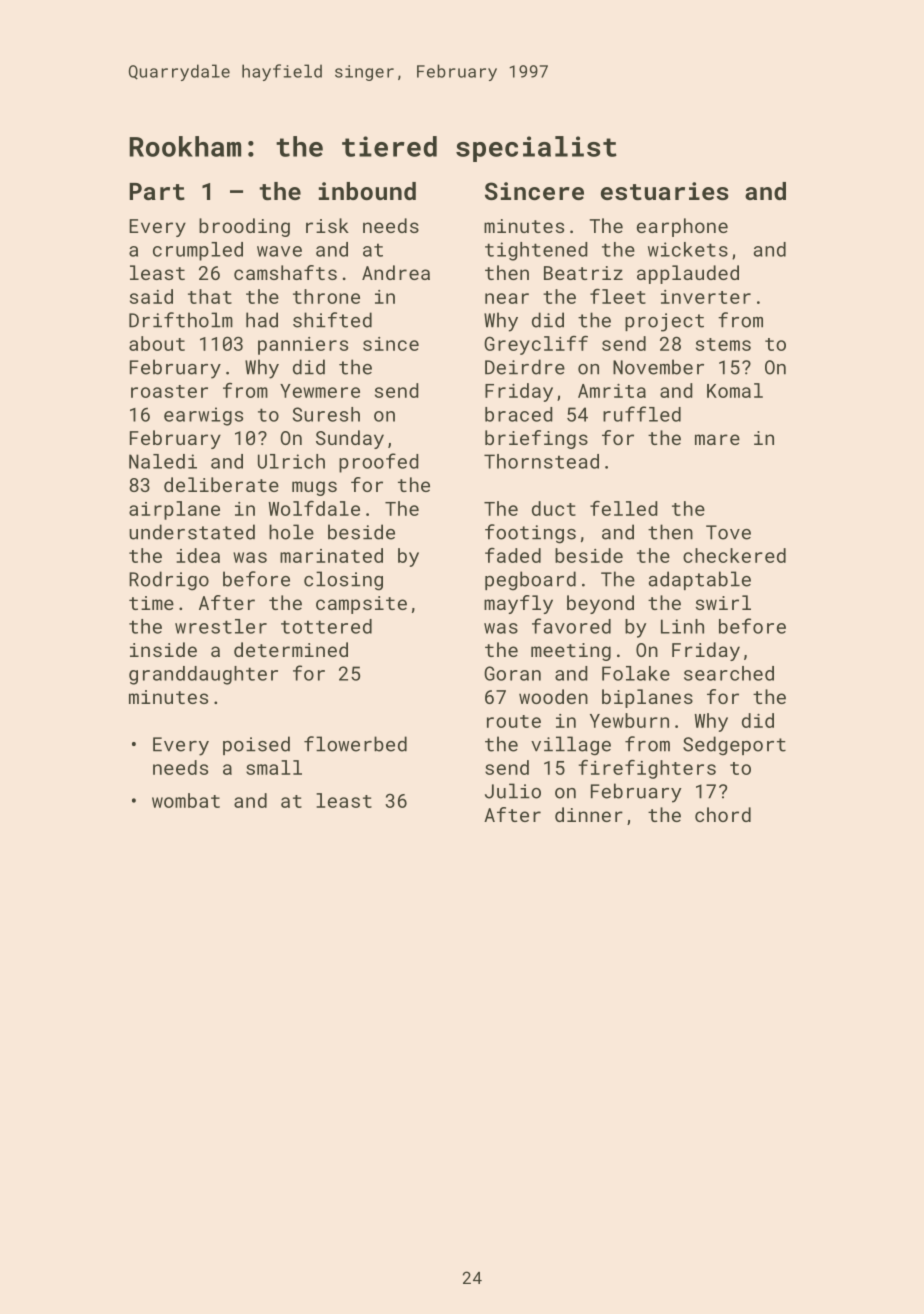  Describe the element at coordinates (169, 581) in the document. I see `Rodrigo` at that location.
